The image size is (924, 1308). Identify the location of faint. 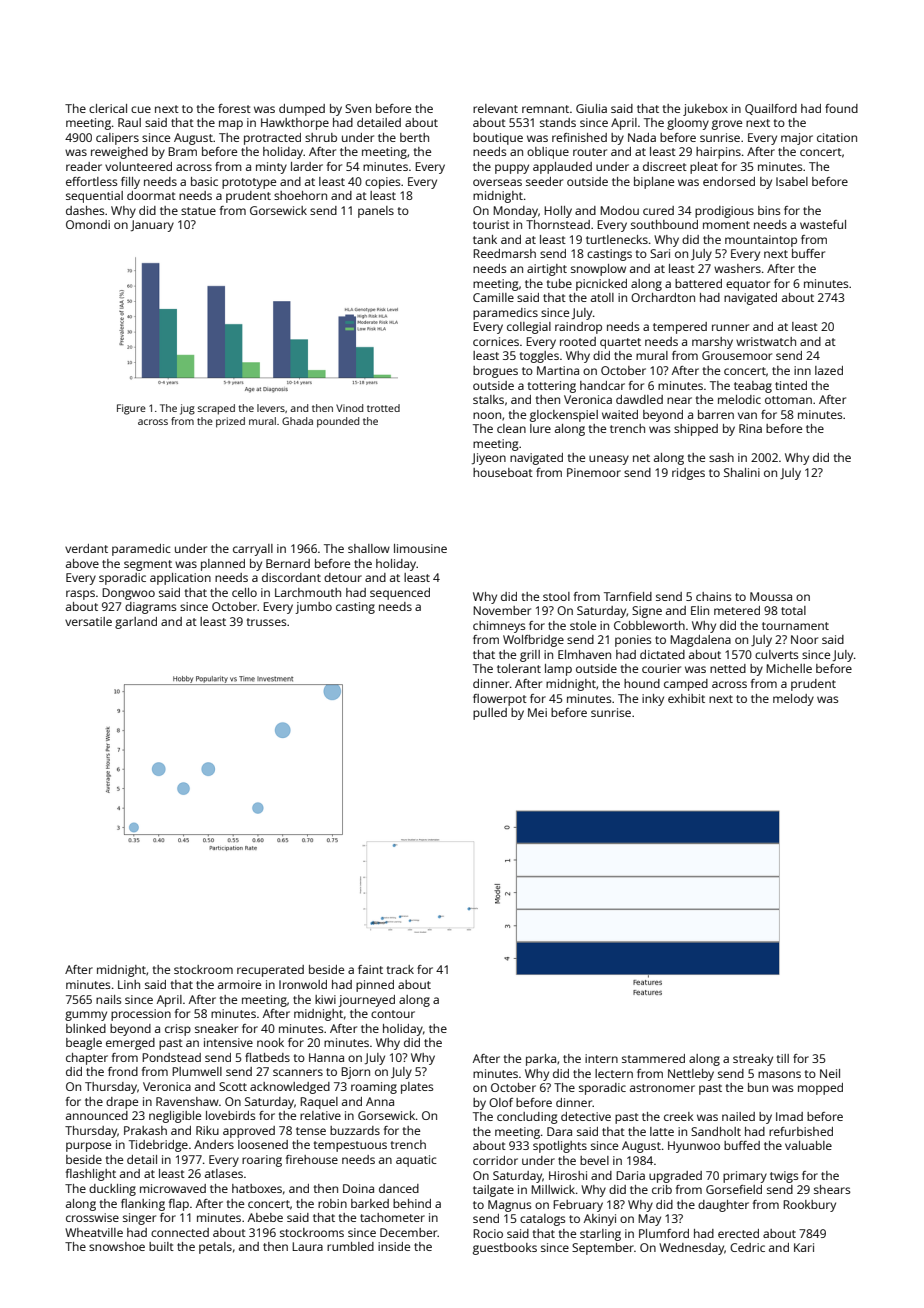
(370, 969).
